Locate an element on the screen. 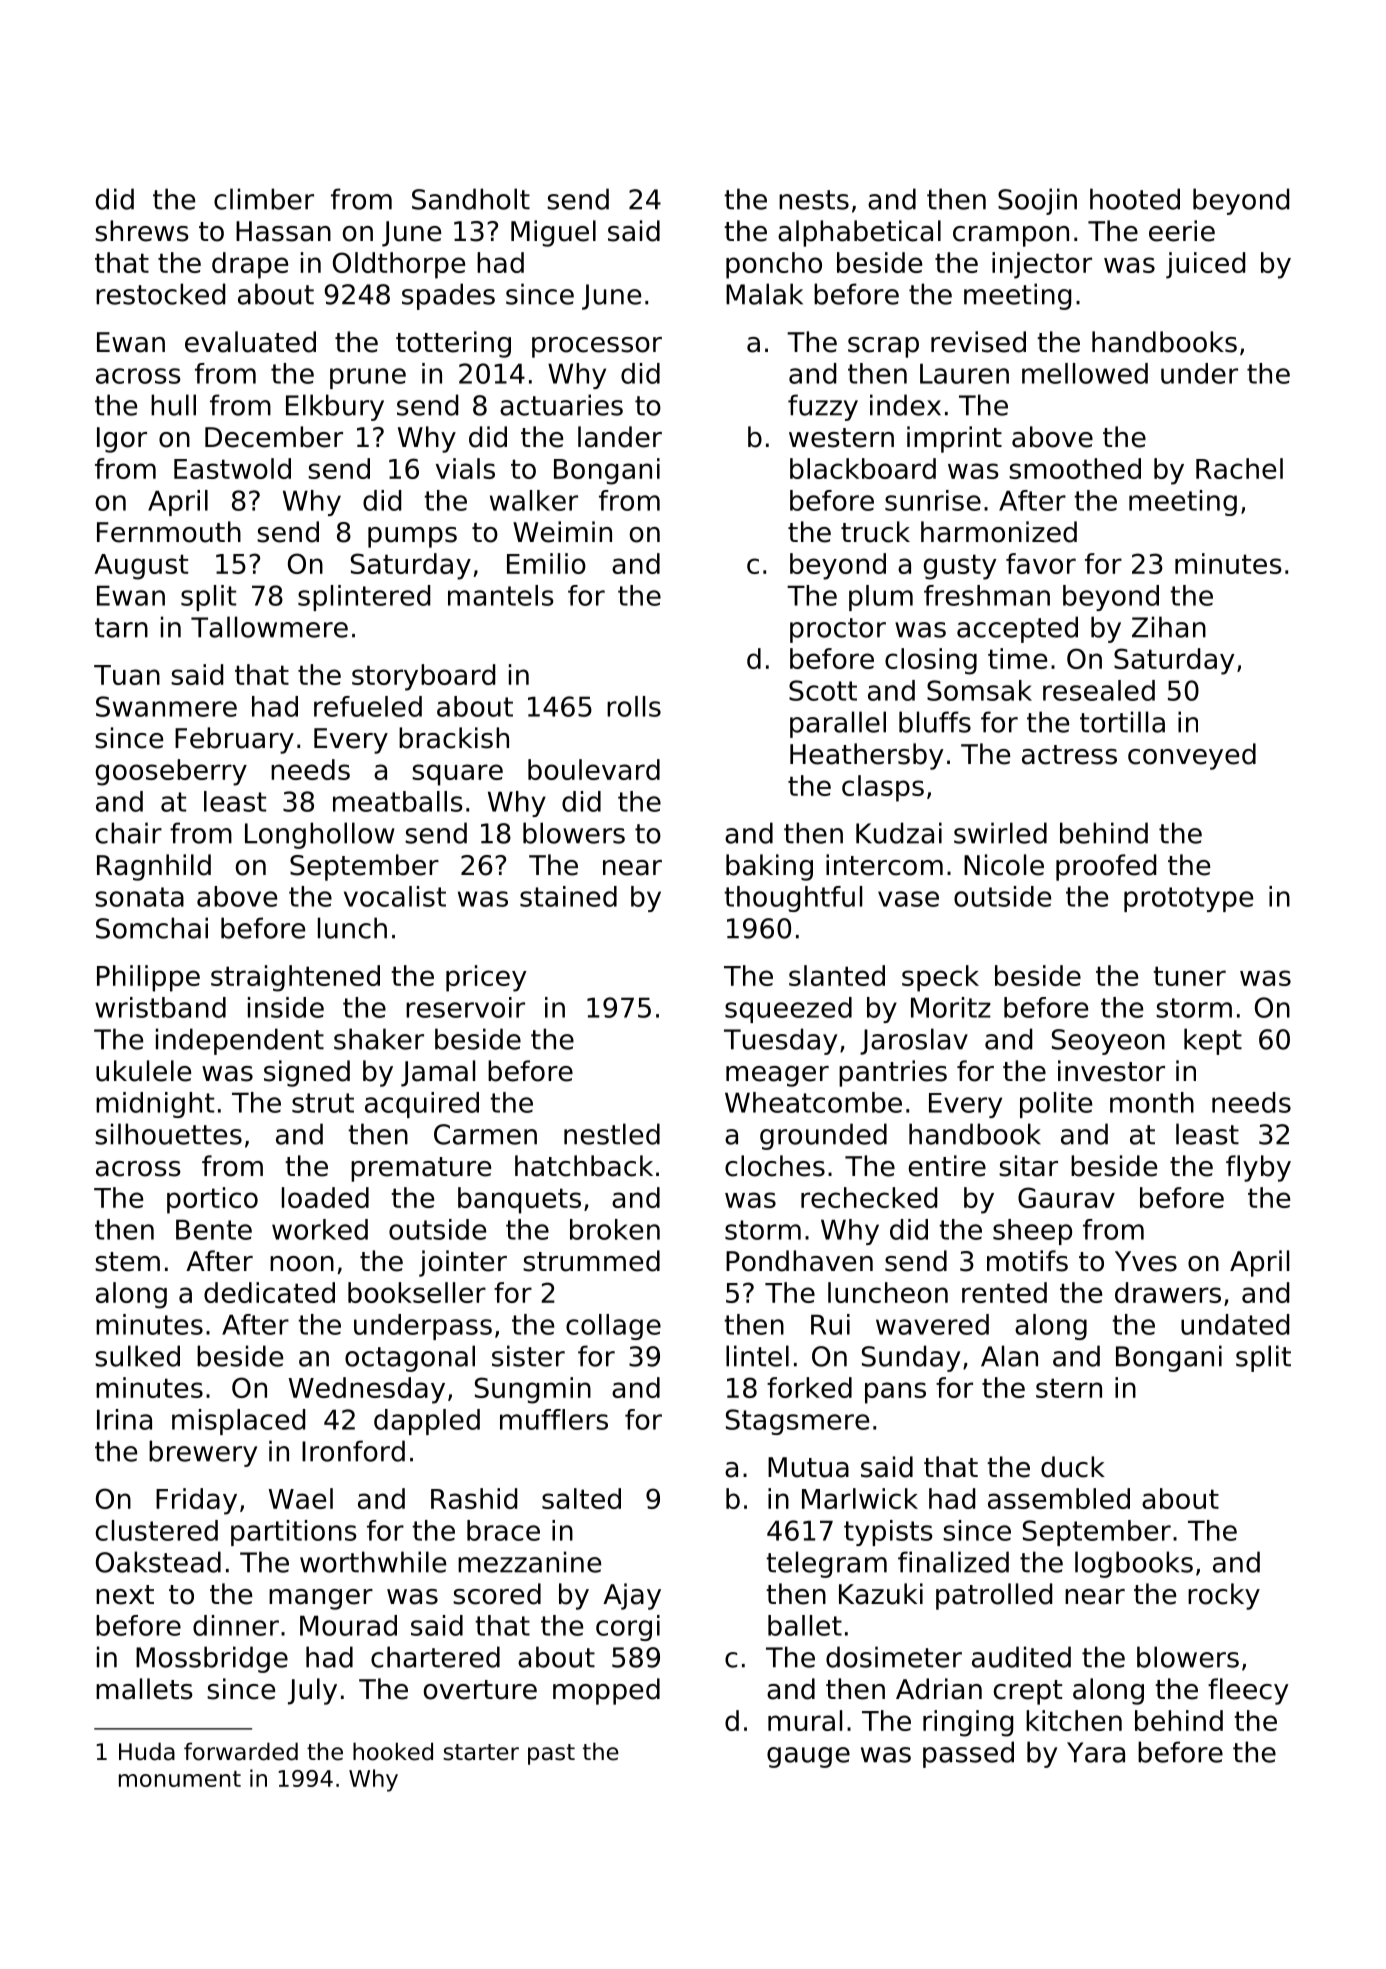 Image resolution: width=1386 pixels, height=1969 pixels. broken is located at coordinates (615, 1229).
